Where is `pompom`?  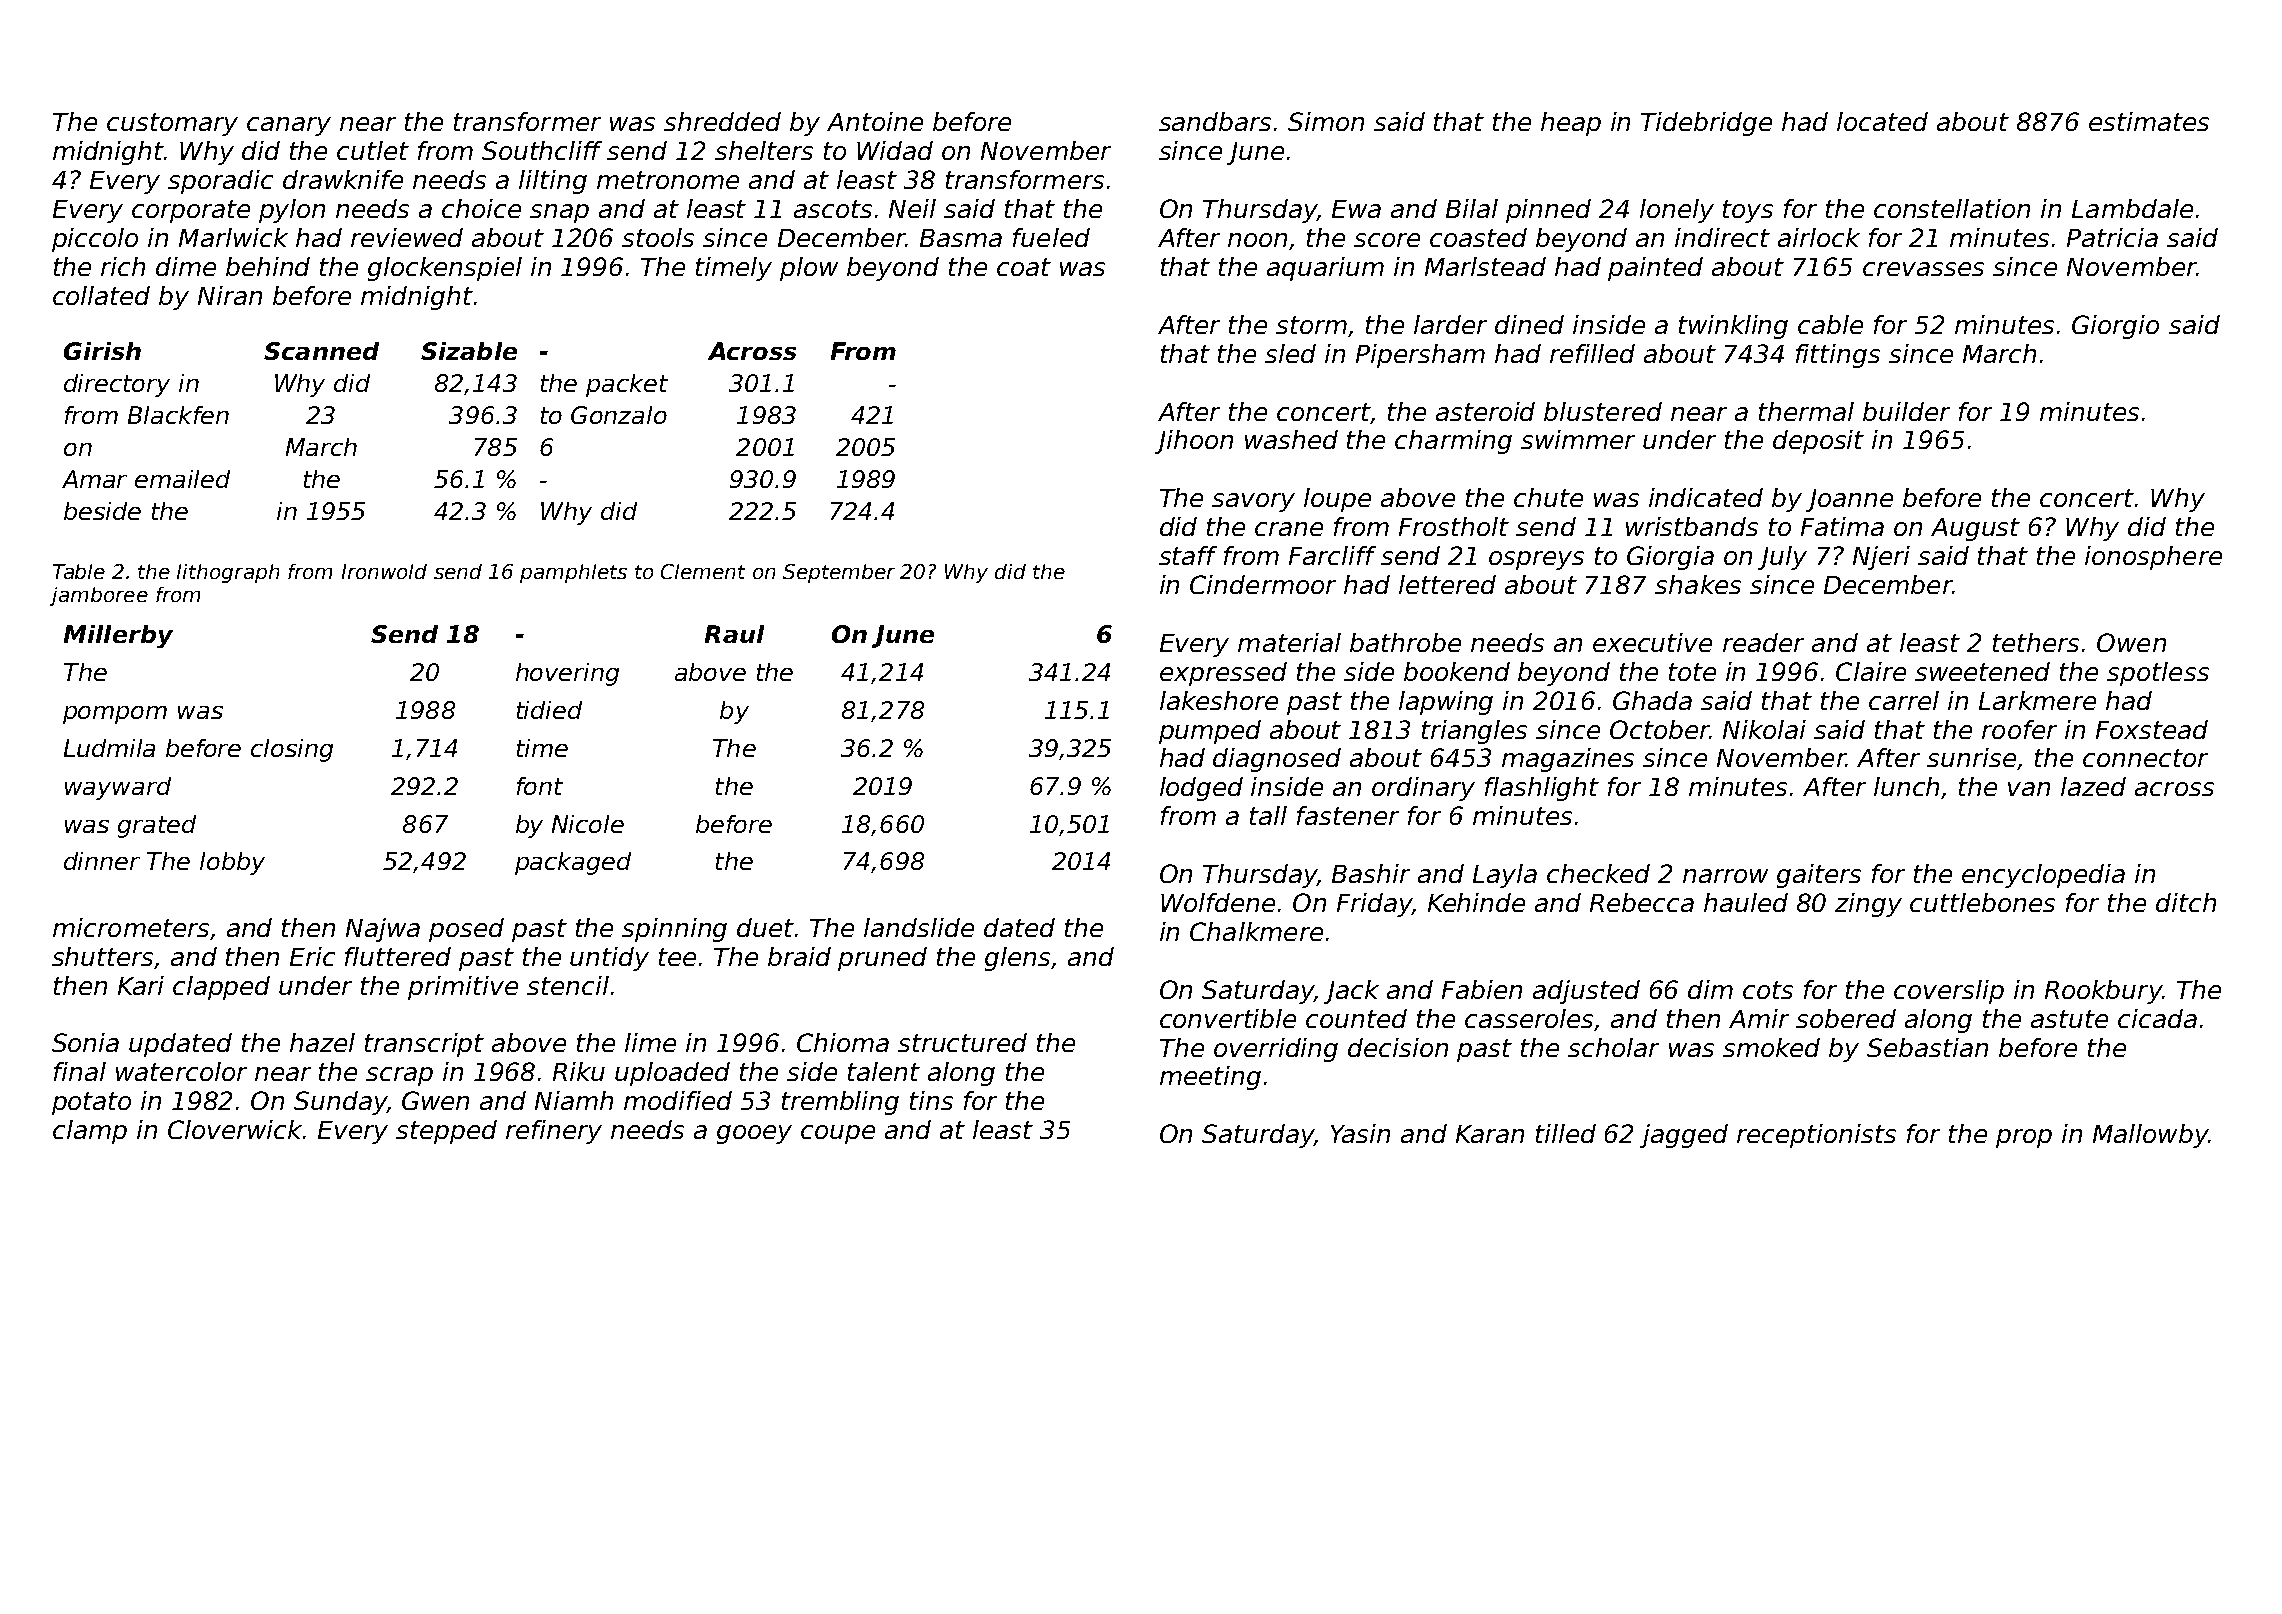
pompom is located at coordinates (115, 715).
